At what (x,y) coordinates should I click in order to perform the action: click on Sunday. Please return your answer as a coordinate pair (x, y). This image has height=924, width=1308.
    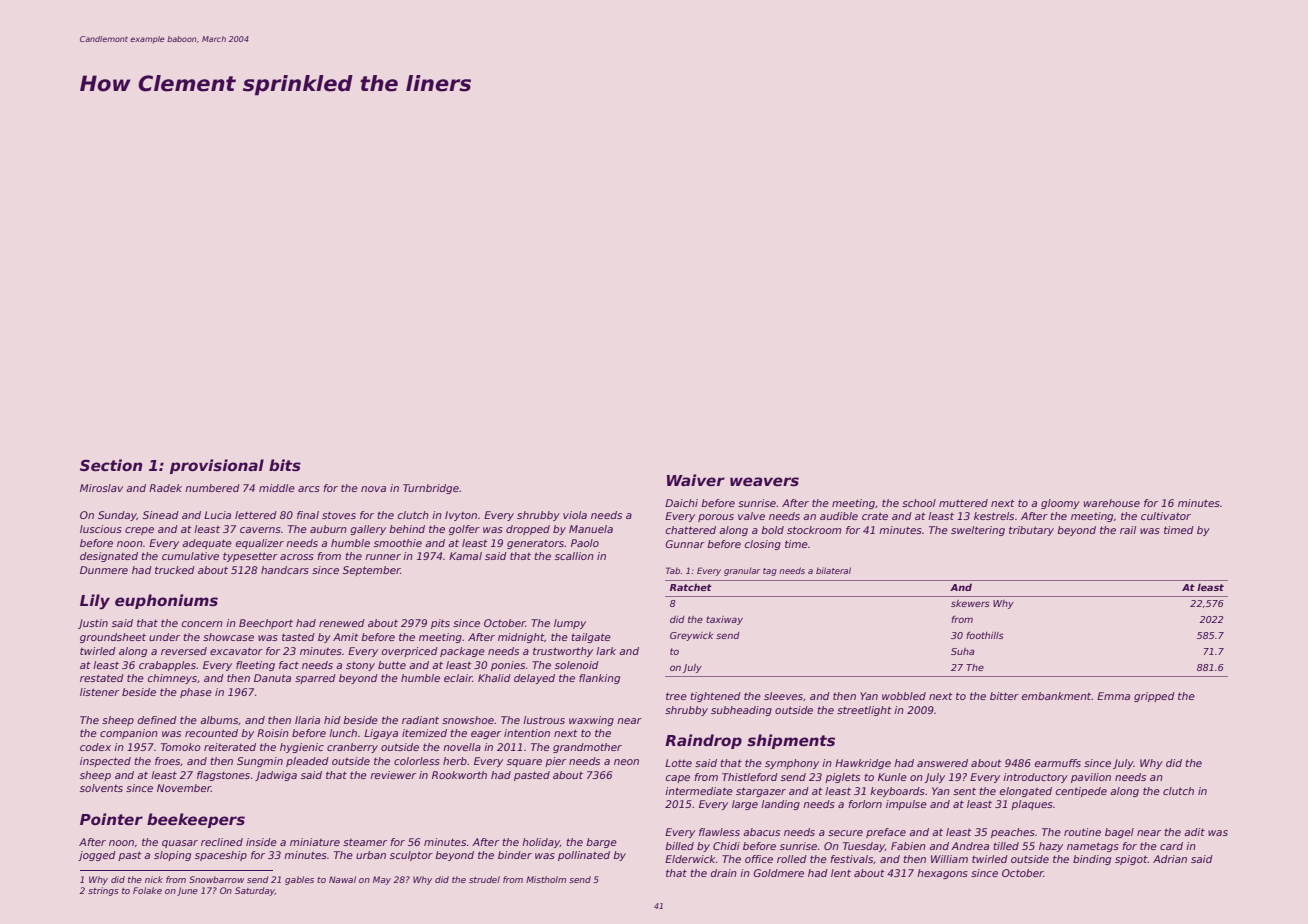
    Looking at the image, I should click on (117, 516).
